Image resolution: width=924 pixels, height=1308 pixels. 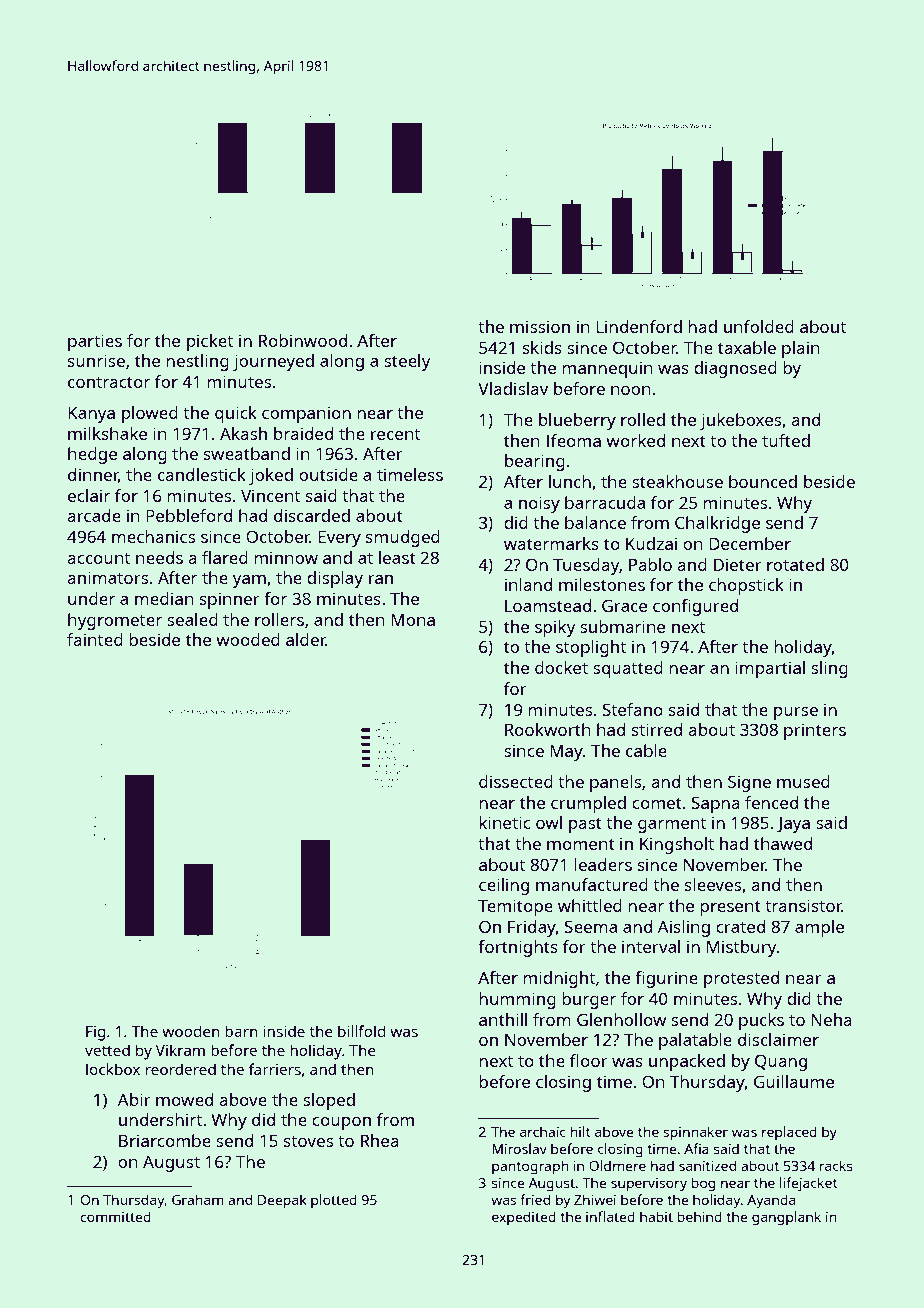 What do you see at coordinates (303, 340) in the document?
I see `Robinwood` at bounding box center [303, 340].
